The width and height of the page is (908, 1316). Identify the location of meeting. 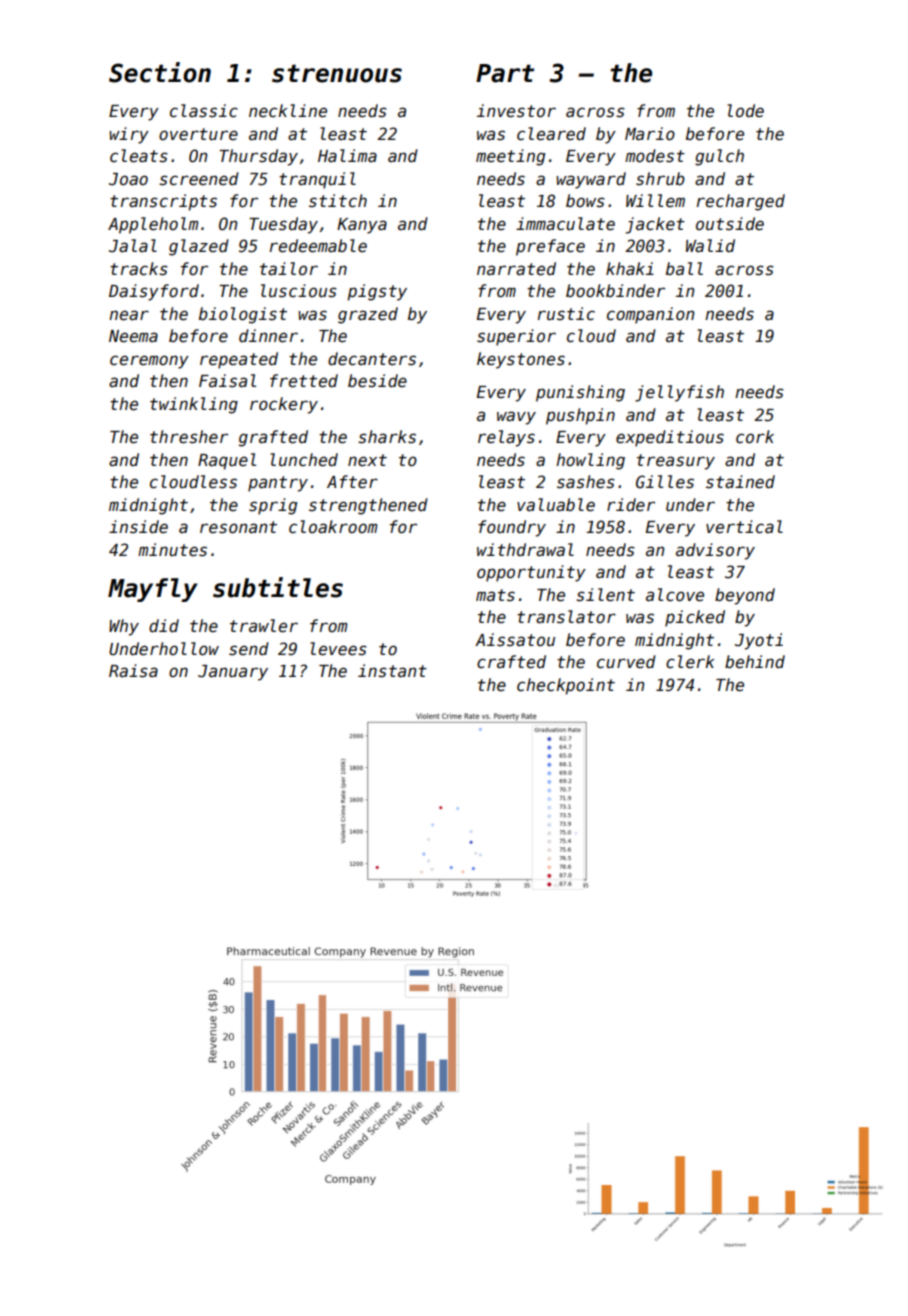
(510, 157).
